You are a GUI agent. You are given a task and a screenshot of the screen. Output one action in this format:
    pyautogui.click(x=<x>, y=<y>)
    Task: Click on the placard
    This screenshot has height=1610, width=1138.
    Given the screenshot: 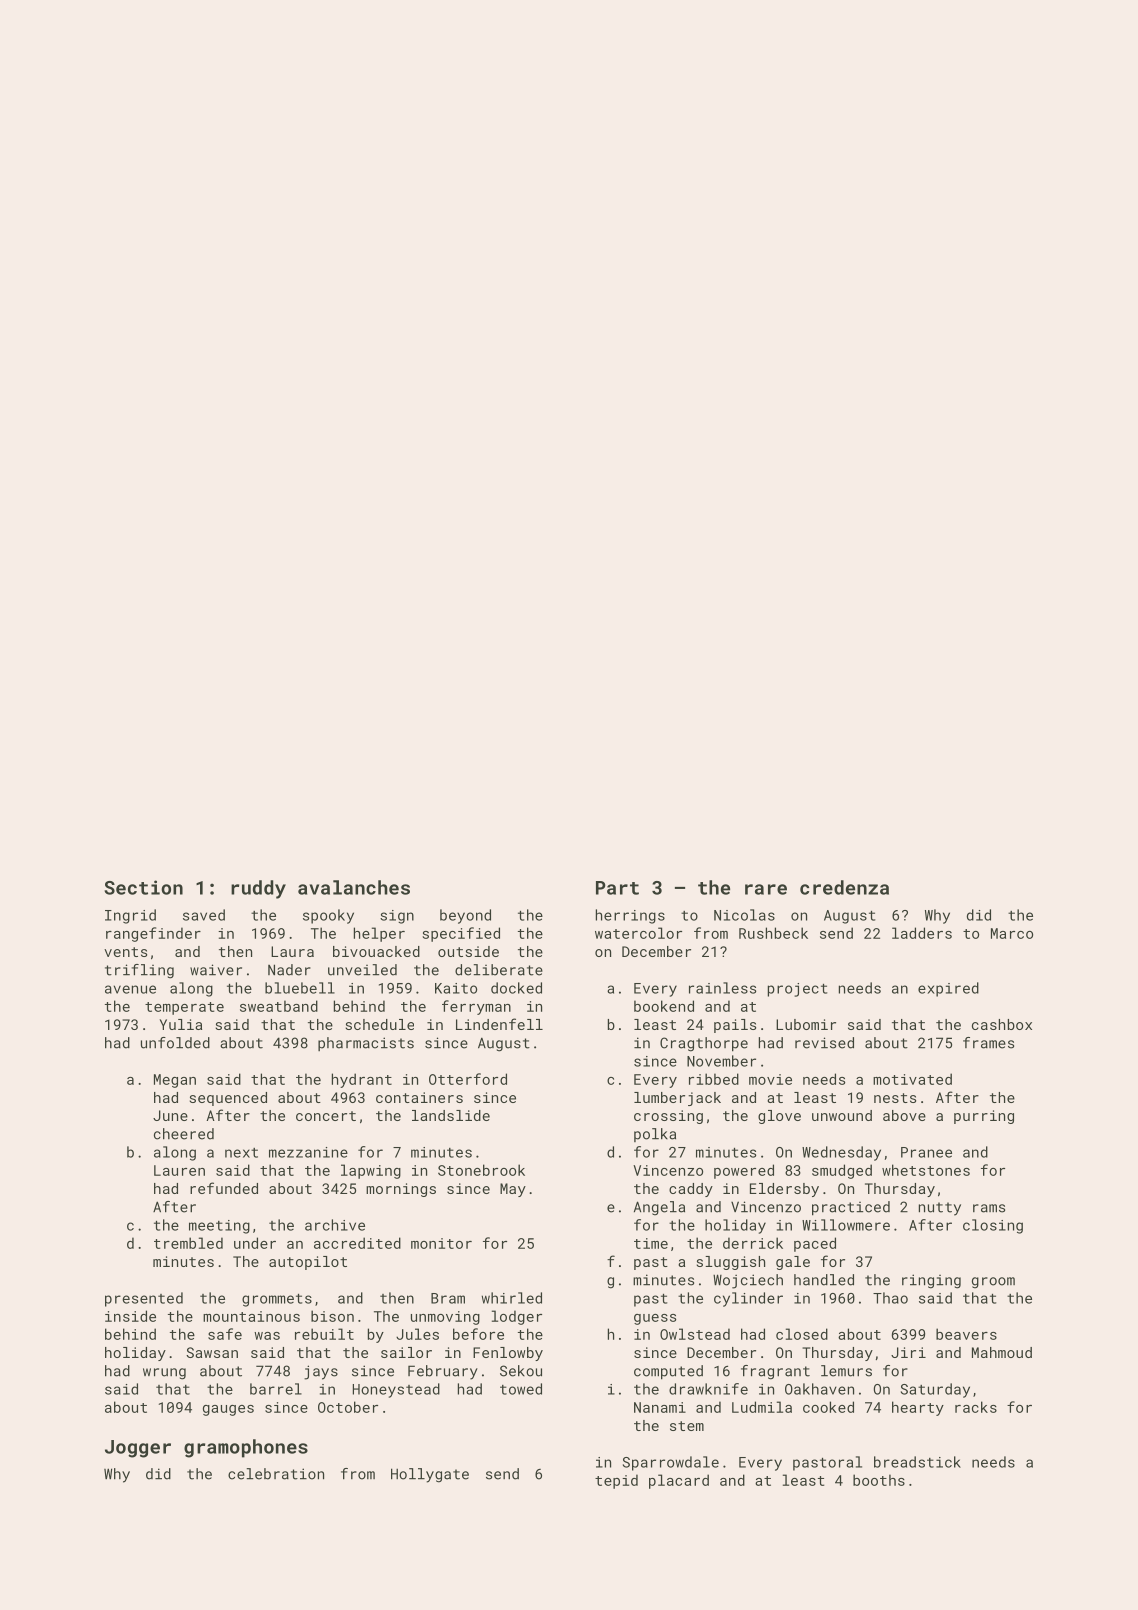 What is the action you would take?
    pyautogui.click(x=679, y=1481)
